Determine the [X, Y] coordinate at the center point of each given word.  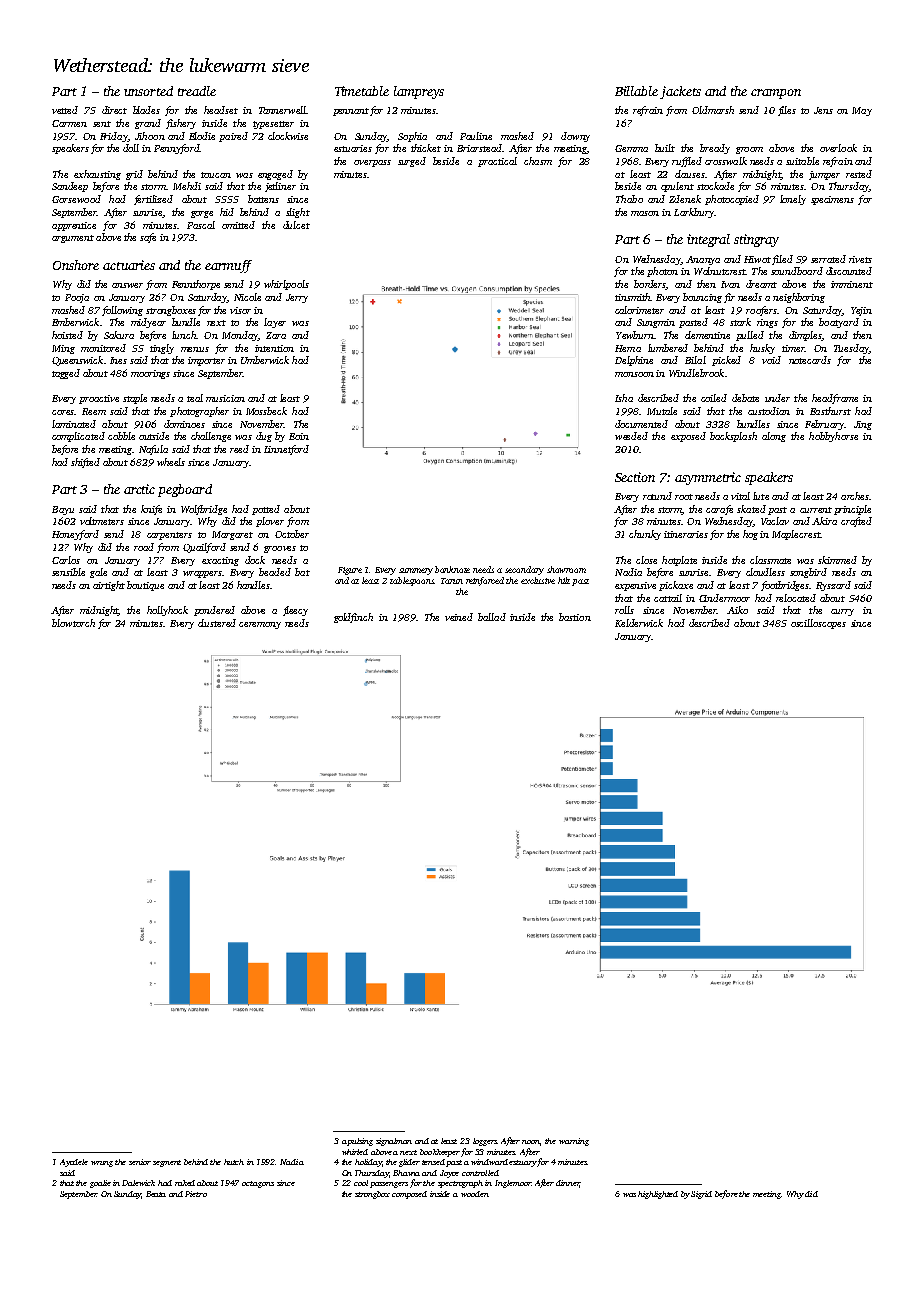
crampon [776, 94]
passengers [389, 1185]
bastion [575, 617]
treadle [197, 91]
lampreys [419, 92]
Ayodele [74, 1163]
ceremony [260, 625]
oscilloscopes [818, 624]
